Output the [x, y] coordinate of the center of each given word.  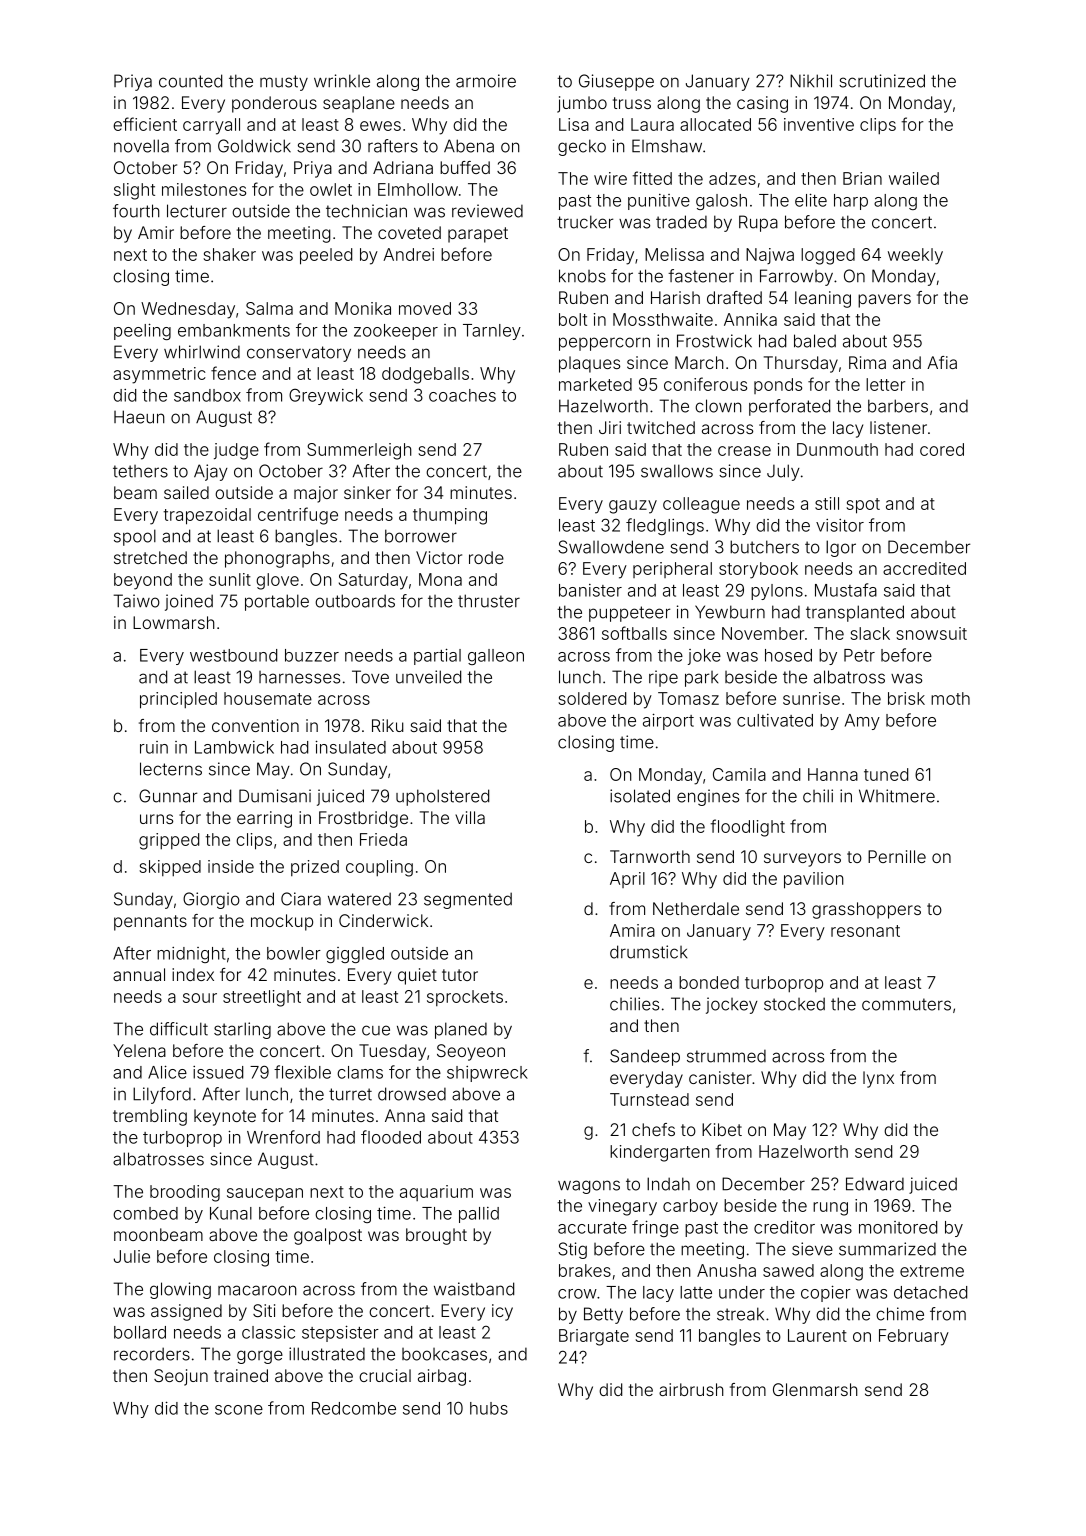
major [316, 494]
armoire [486, 81]
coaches [462, 395]
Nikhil [811, 81]
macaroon [257, 1290]
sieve [812, 1249]
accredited [924, 568]
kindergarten [660, 1153]
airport [668, 721]
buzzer [312, 655]
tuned [886, 774]
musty [284, 83]
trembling [150, 1117]
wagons [589, 1187]
